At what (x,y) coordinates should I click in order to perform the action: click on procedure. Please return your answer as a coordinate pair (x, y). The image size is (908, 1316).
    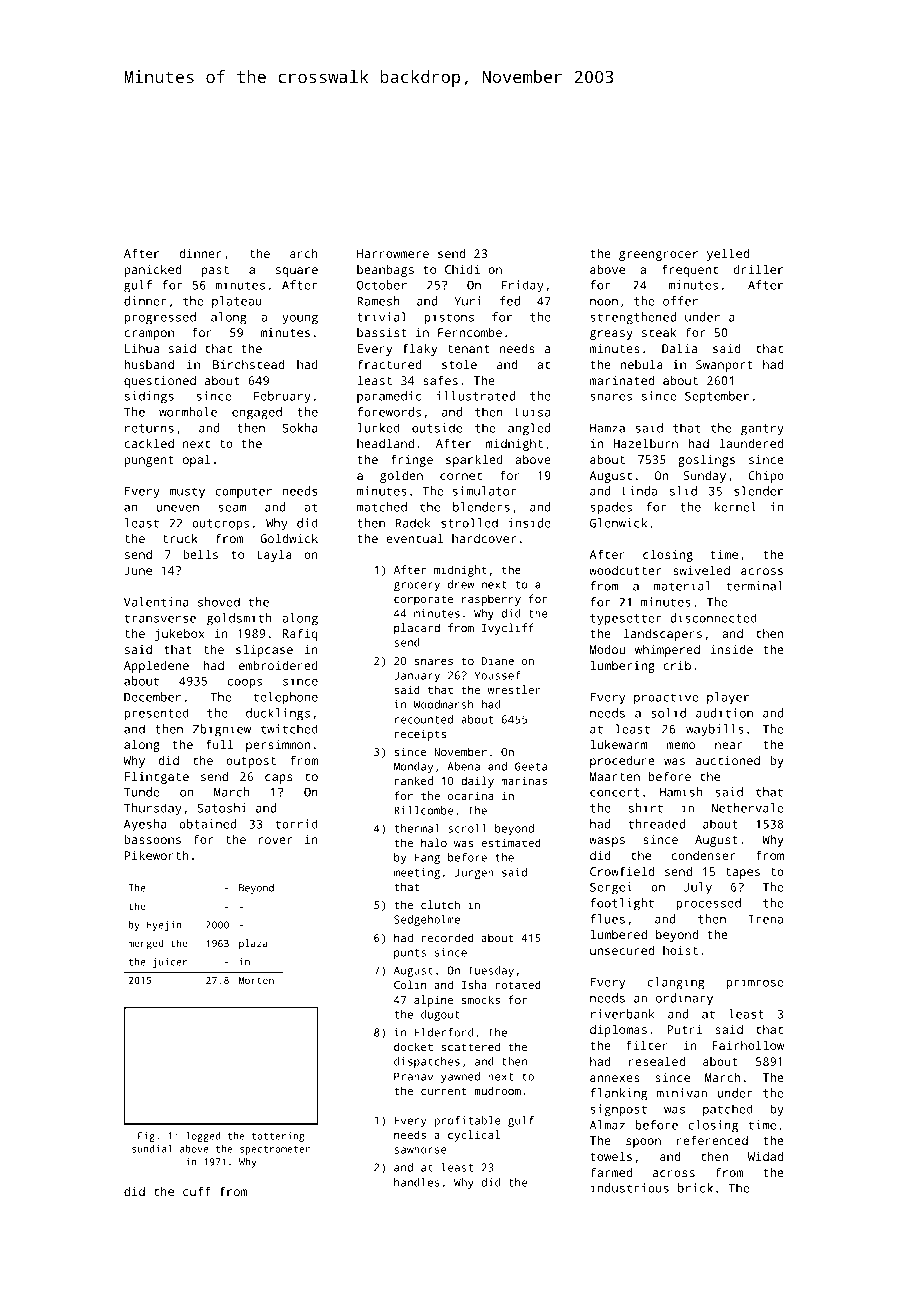
    Looking at the image, I should click on (622, 762).
